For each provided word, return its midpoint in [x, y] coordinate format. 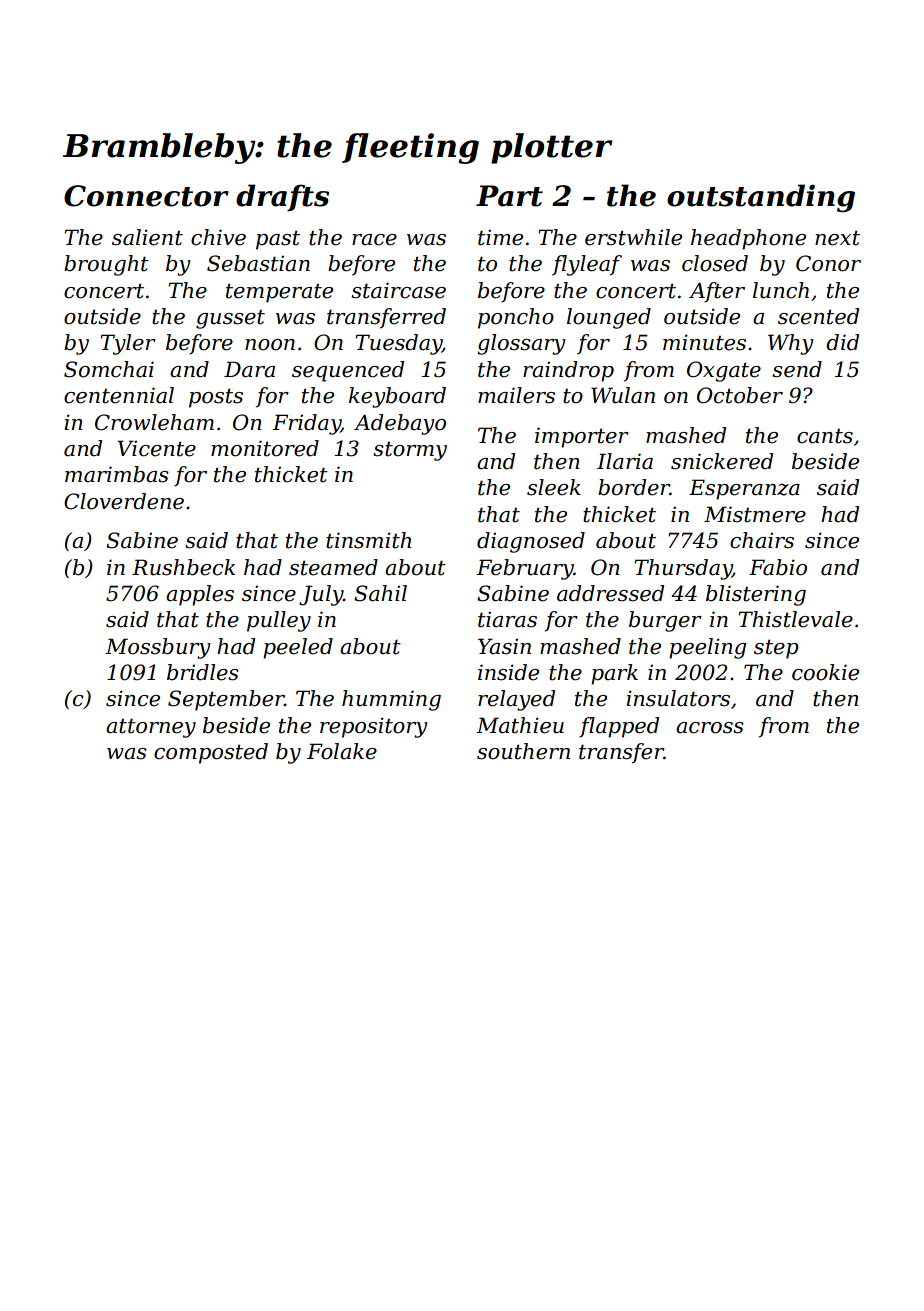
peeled [298, 648]
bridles [203, 672]
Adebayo [400, 424]
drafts [282, 198]
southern [523, 751]
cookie [825, 672]
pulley [279, 621]
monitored [265, 448]
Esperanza [744, 489]
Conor [828, 263]
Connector [146, 196]
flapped [619, 727]
